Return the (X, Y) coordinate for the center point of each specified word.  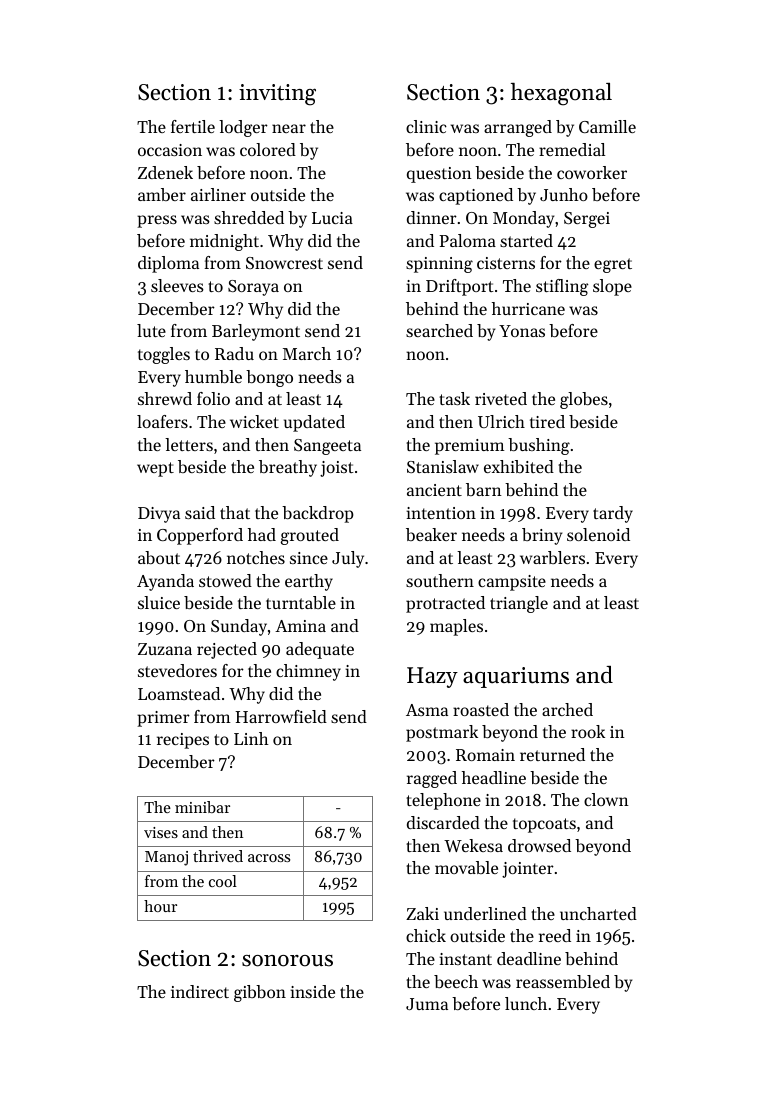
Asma (427, 710)
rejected (227, 650)
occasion (170, 150)
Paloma (467, 240)
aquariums (516, 677)
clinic (426, 126)
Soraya (253, 288)
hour (160, 906)
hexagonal (561, 94)
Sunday (239, 627)
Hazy (432, 677)
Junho (564, 194)
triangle (519, 604)
